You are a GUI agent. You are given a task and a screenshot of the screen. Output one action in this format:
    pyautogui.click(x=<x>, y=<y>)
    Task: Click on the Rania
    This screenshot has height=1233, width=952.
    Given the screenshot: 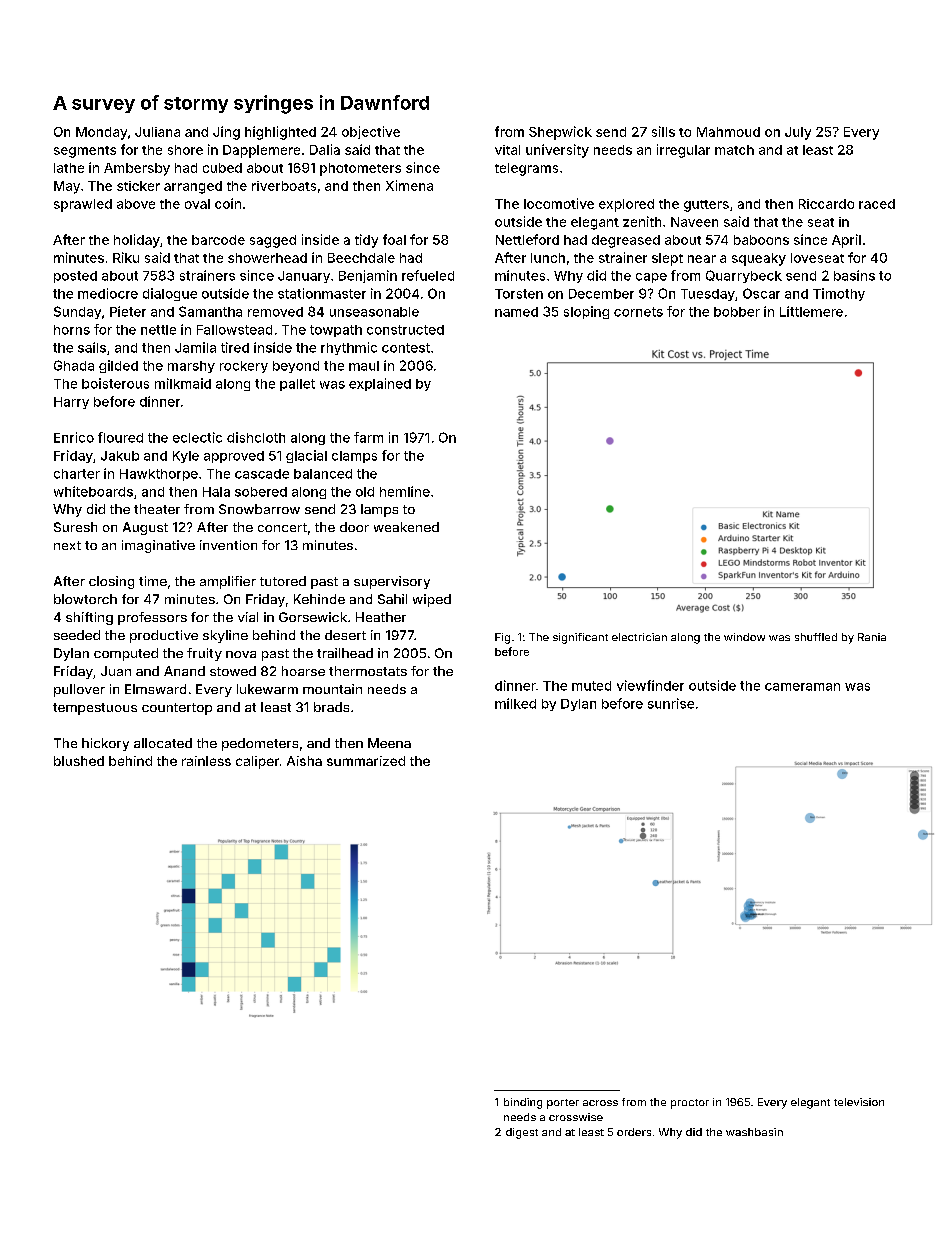 What is the action you would take?
    pyautogui.click(x=872, y=637)
